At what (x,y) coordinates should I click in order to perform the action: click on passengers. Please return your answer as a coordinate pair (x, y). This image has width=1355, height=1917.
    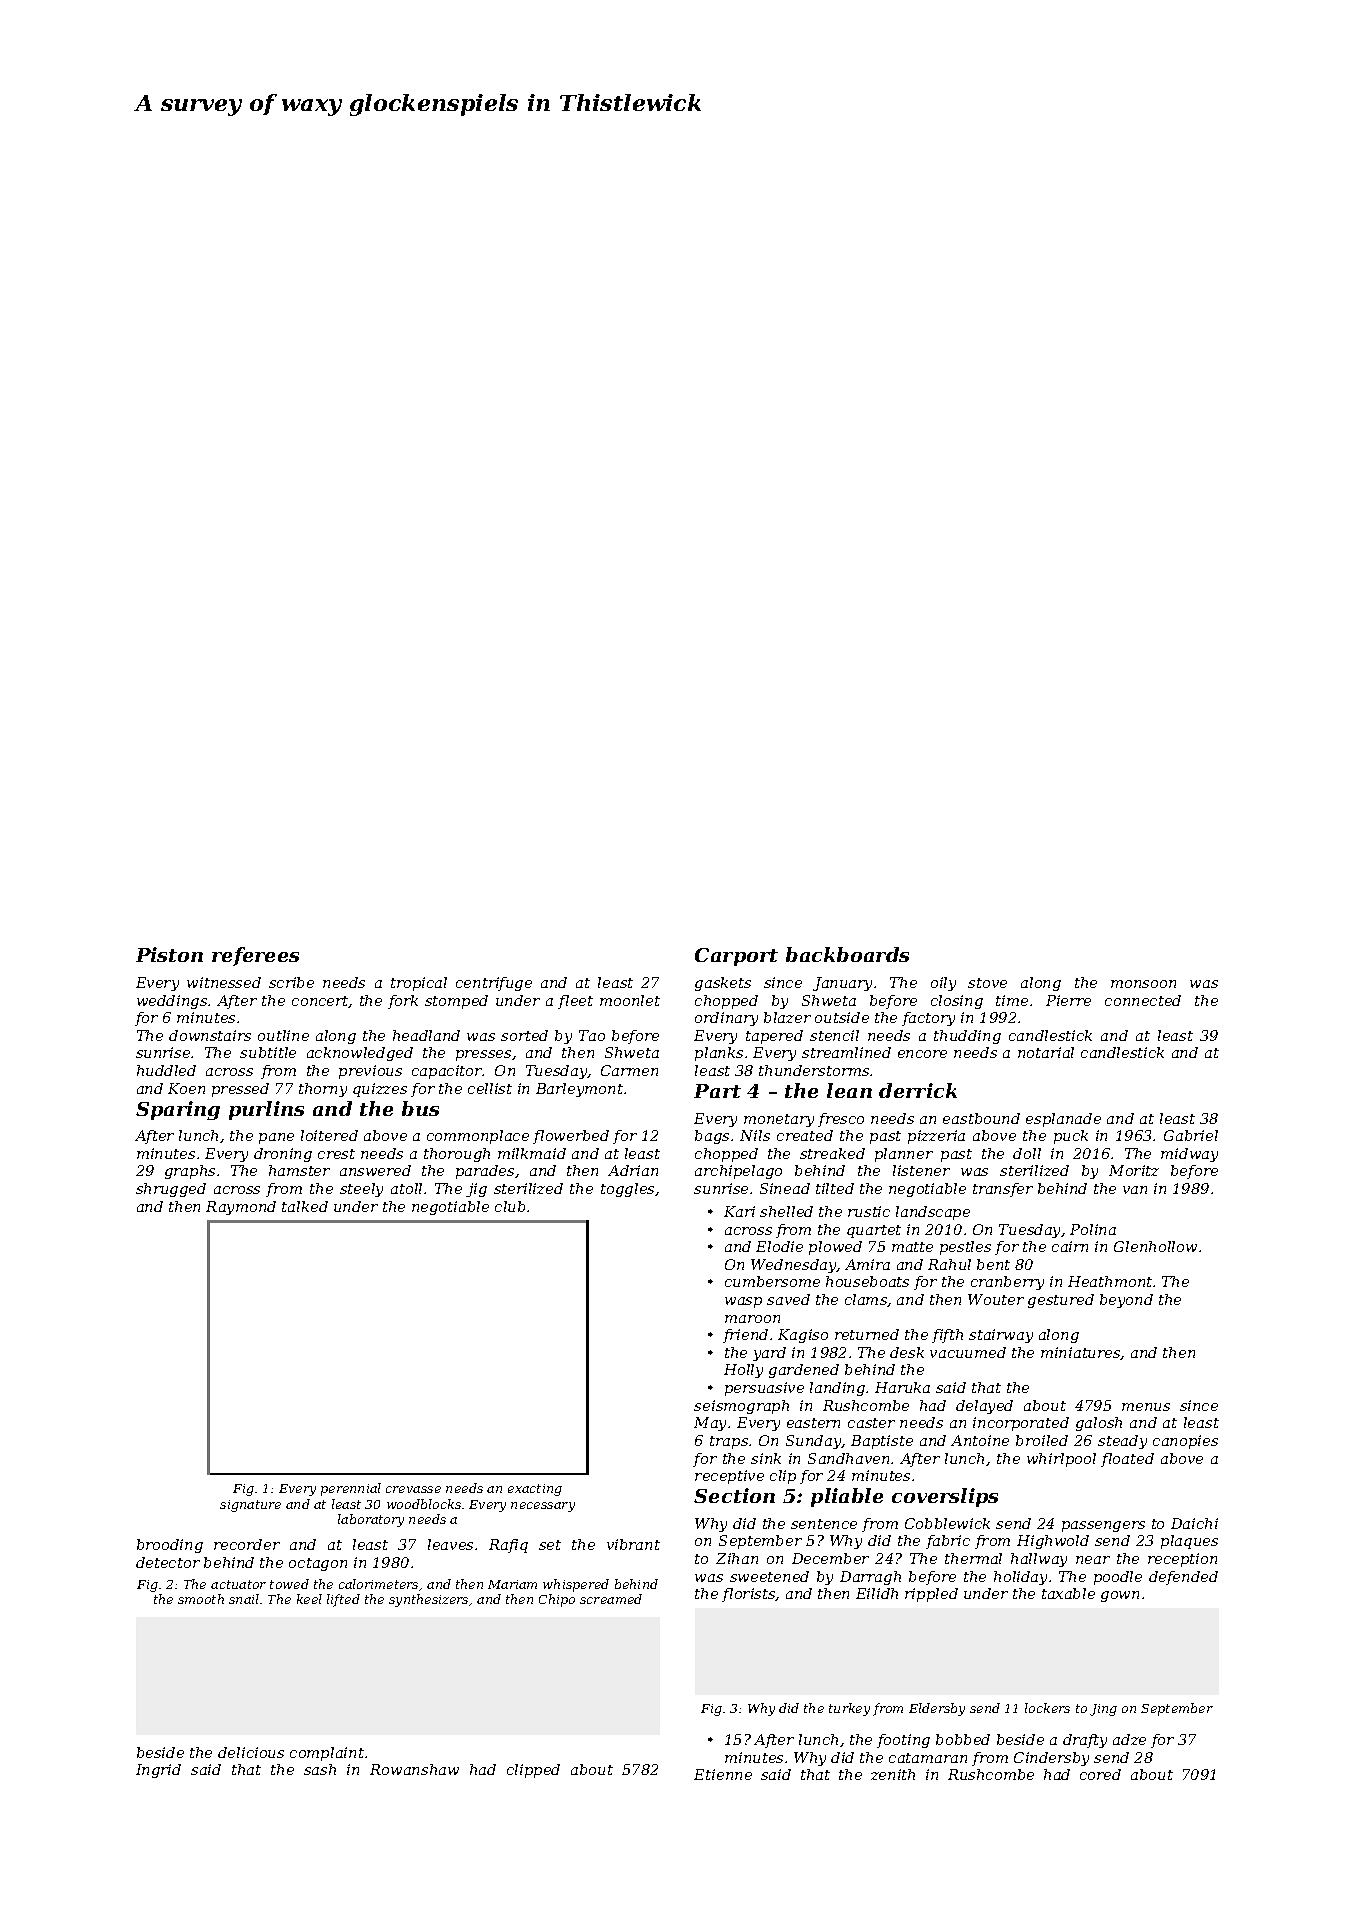
    Looking at the image, I should click on (1103, 1526).
